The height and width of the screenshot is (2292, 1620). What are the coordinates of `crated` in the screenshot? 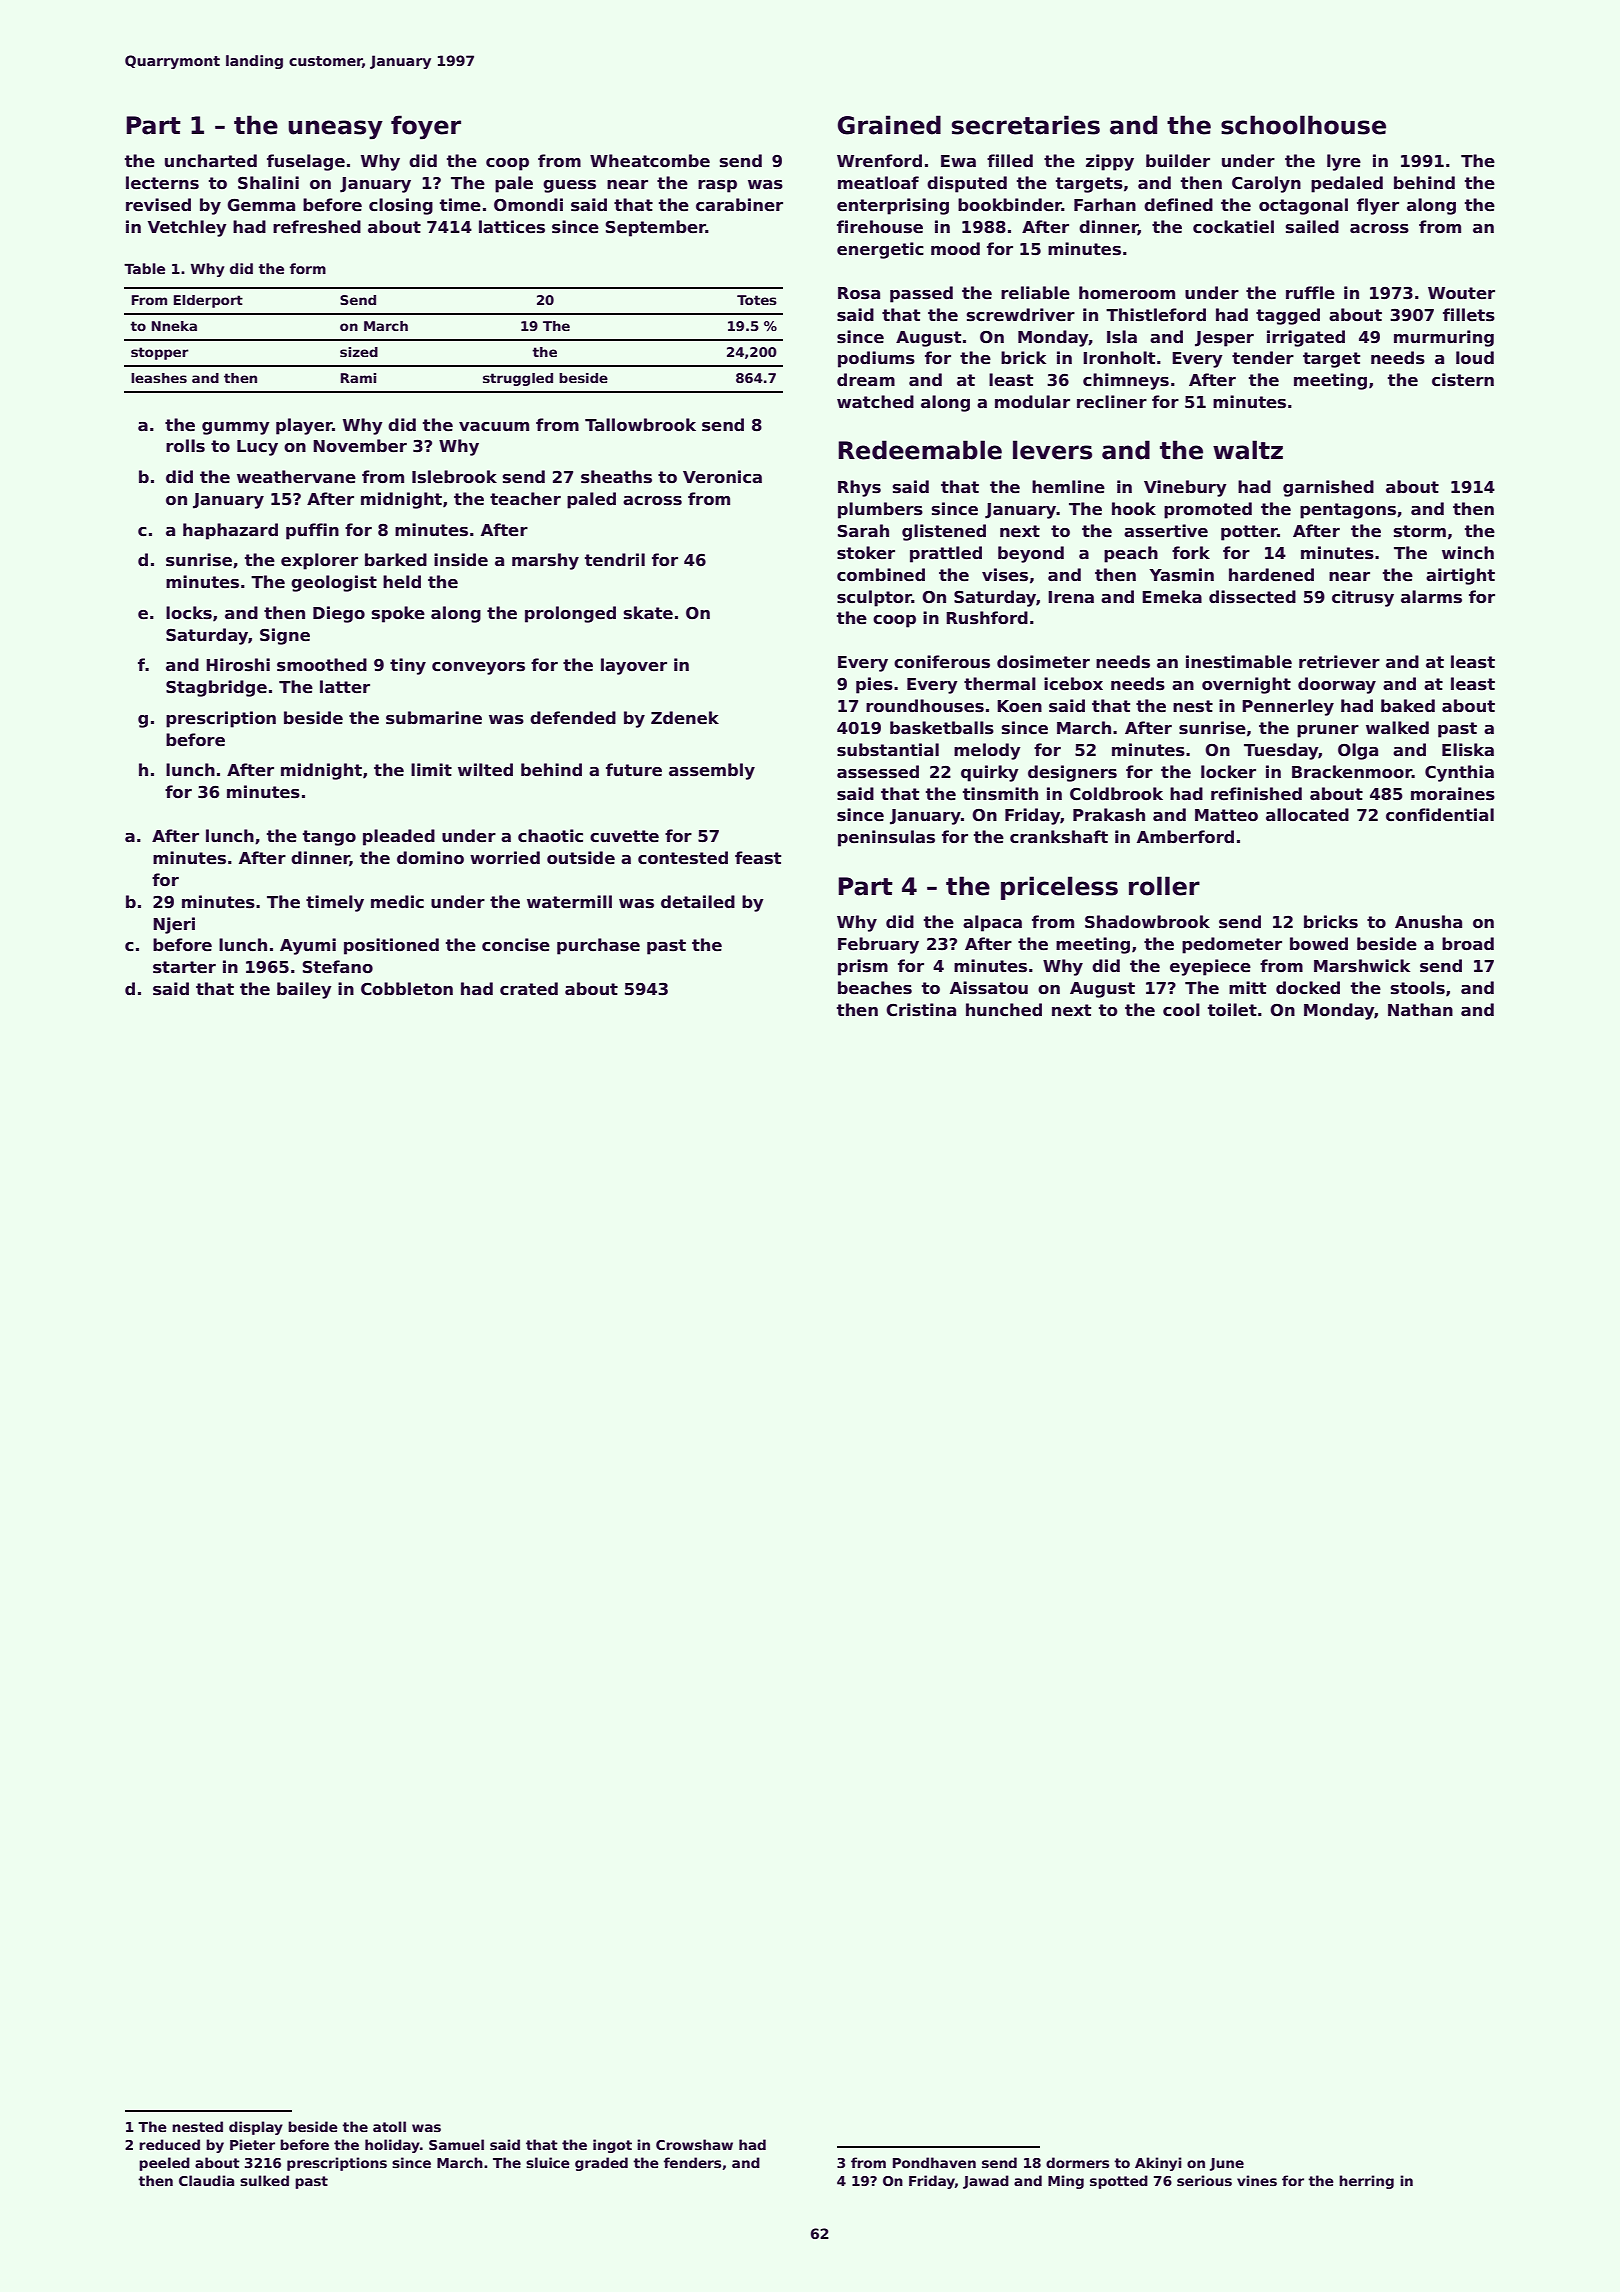 It's located at (529, 989).
